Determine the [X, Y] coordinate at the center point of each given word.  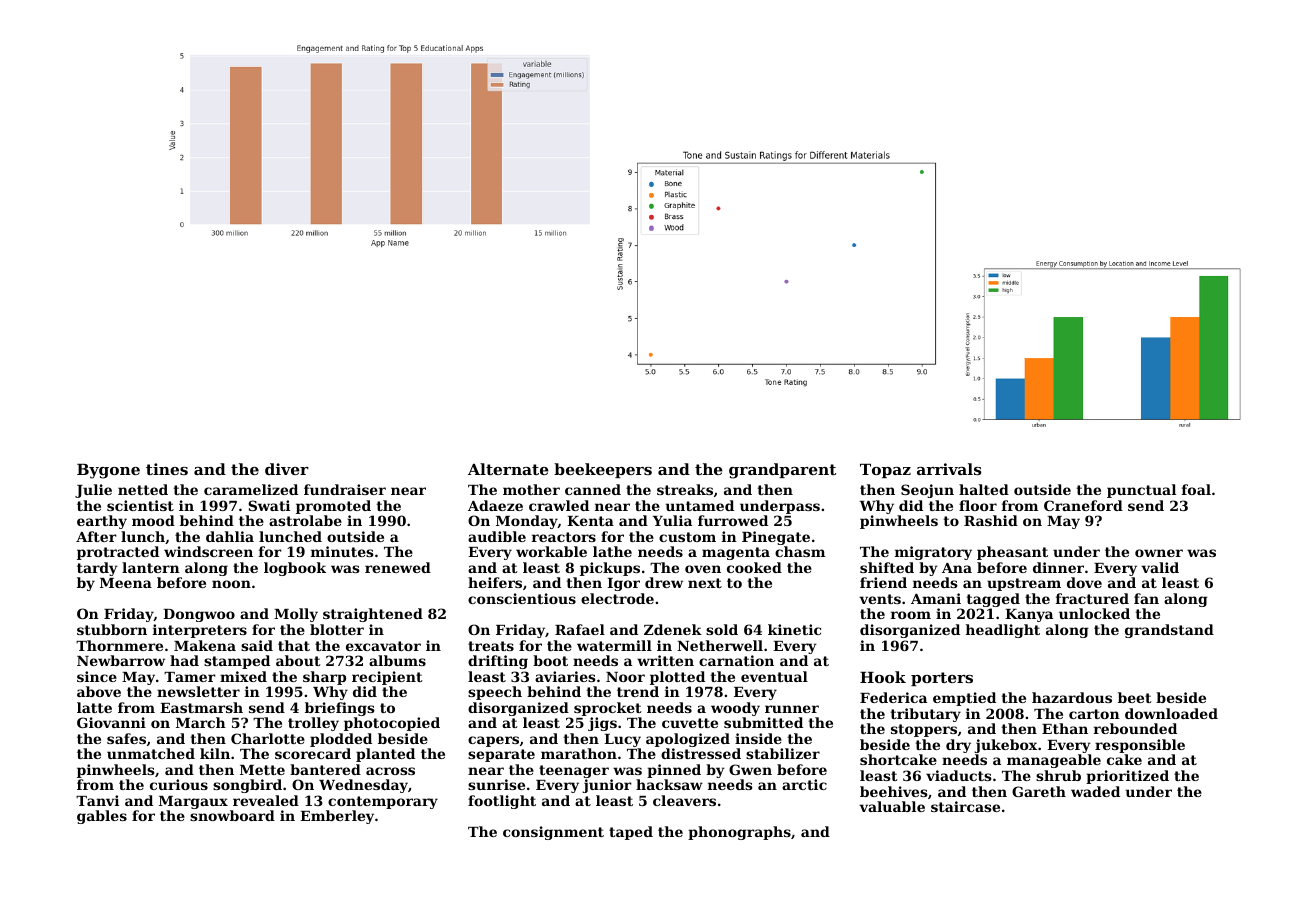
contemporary [383, 802]
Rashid [991, 520]
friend [883, 582]
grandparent [782, 471]
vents [880, 599]
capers [493, 741]
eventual [774, 676]
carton [1094, 714]
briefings [340, 709]
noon [231, 584]
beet [1135, 697]
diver [287, 469]
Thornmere [119, 645]
